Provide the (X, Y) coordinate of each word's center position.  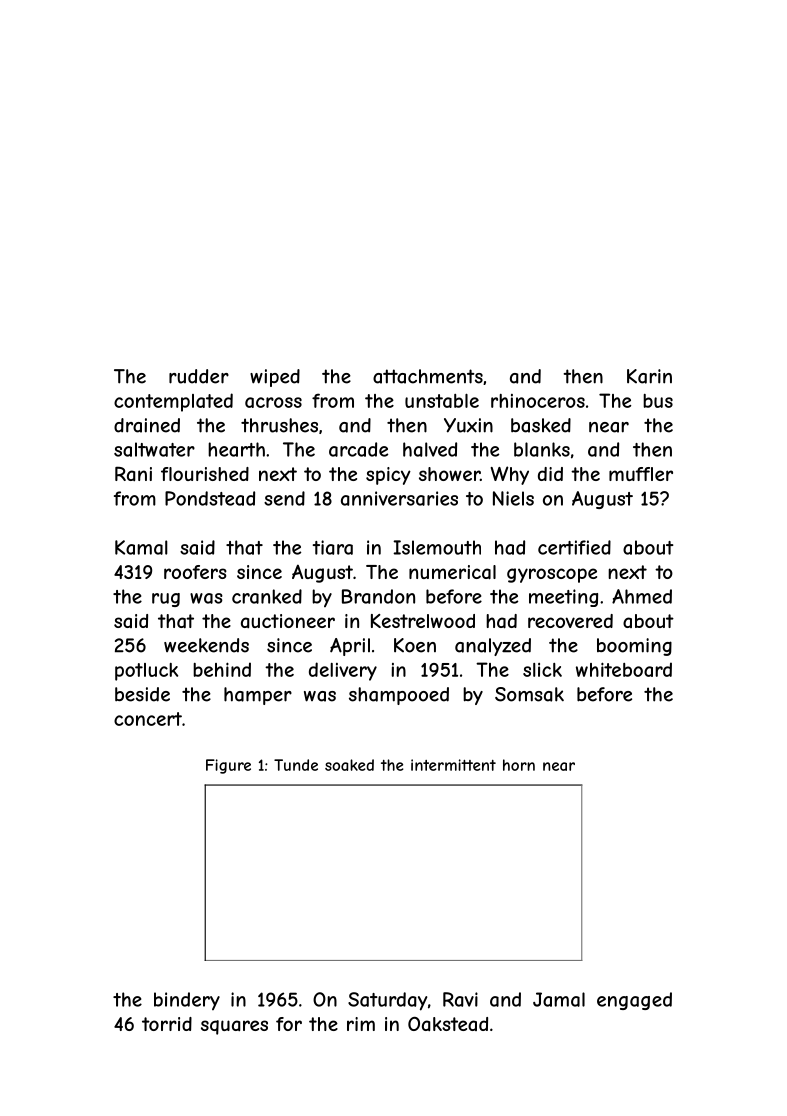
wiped (275, 378)
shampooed (399, 696)
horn (519, 765)
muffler (641, 474)
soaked (349, 765)
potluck (146, 672)
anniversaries (399, 498)
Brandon (378, 596)
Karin (649, 376)
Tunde (296, 765)
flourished (205, 474)
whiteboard (624, 669)
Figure (228, 766)
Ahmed (642, 596)
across (273, 402)
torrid (167, 1024)
